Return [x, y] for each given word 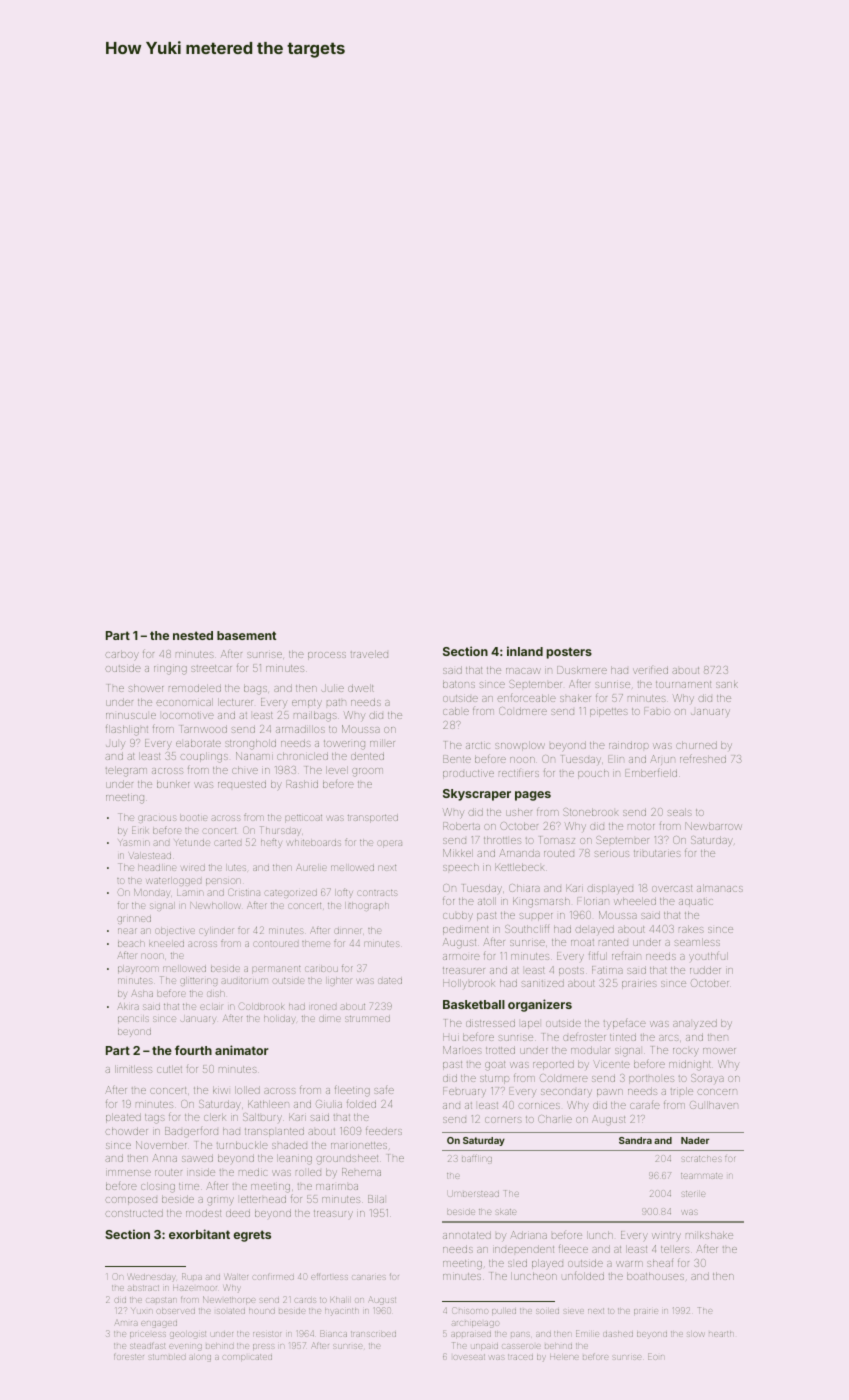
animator [241, 1050]
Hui [451, 1037]
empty [307, 703]
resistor [267, 1334]
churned [696, 745]
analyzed [695, 1024]
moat [582, 942]
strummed [367, 1019]
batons [459, 684]
